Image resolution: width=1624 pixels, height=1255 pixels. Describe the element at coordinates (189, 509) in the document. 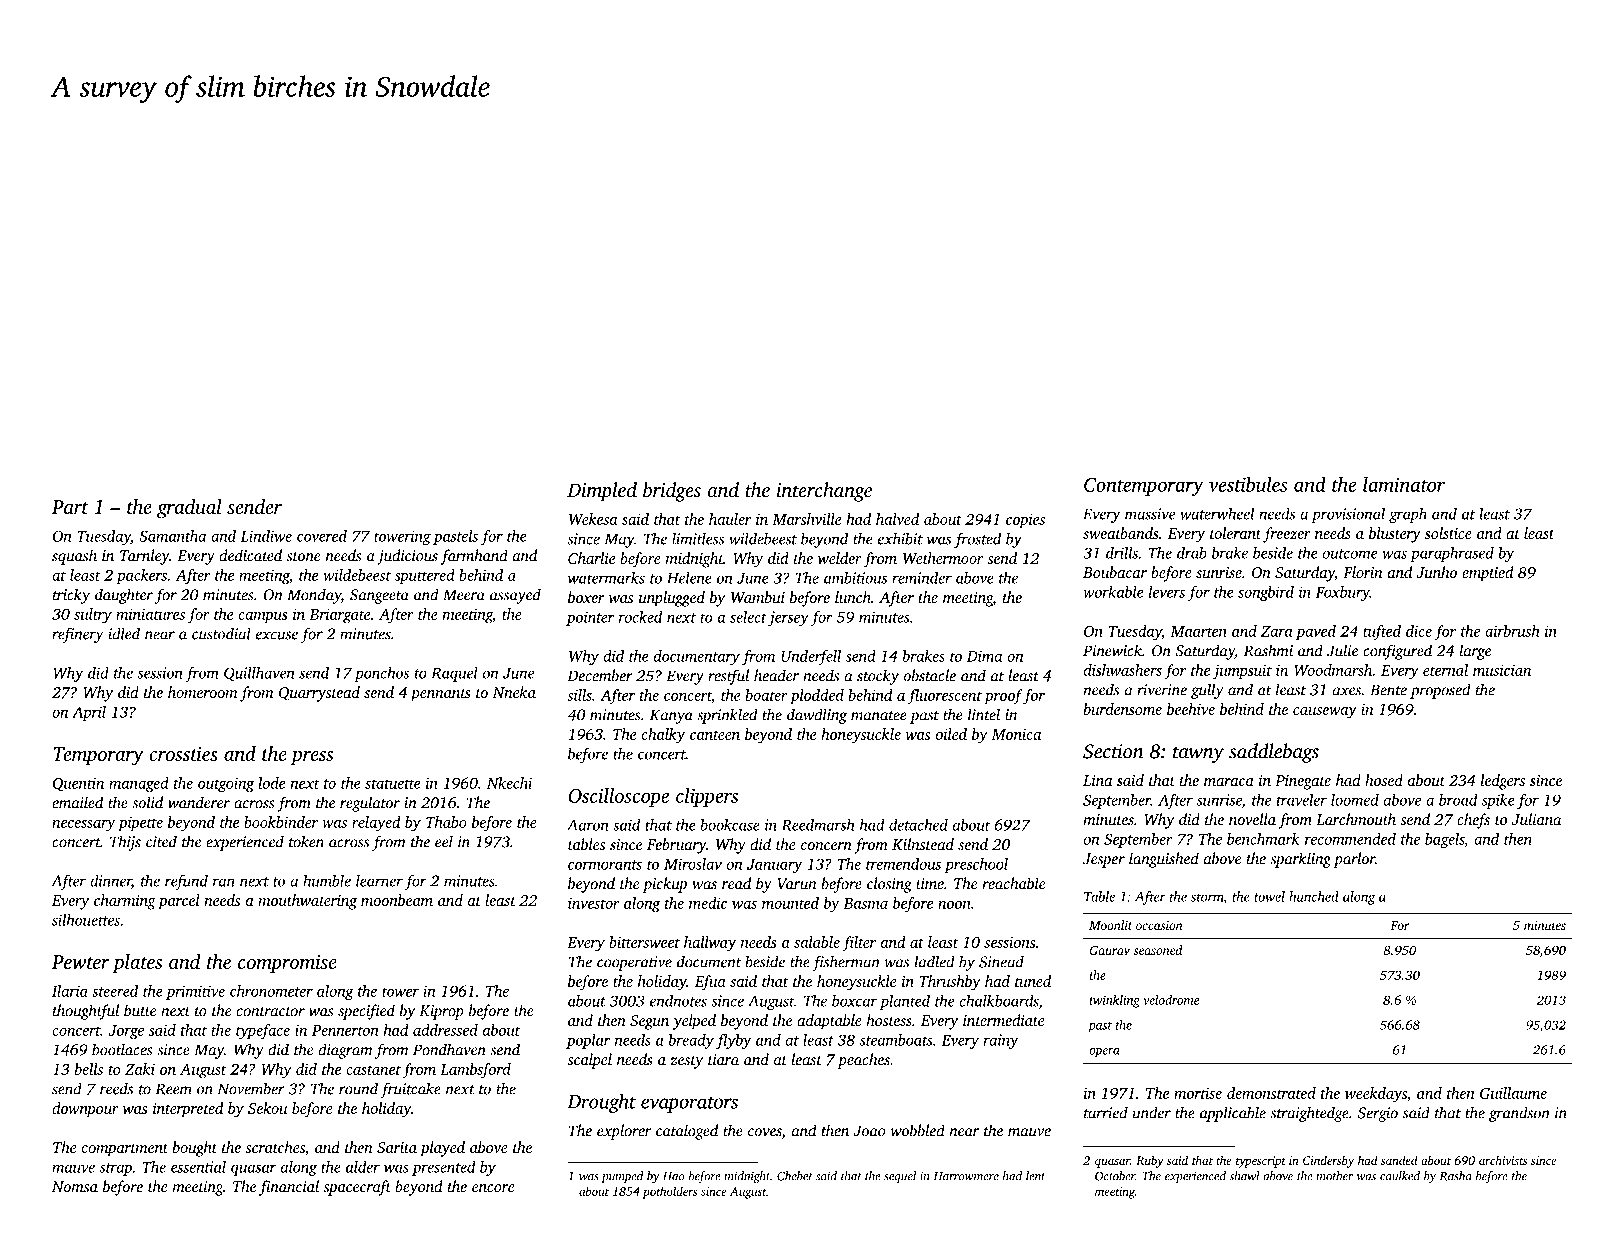

I see `gradual` at that location.
